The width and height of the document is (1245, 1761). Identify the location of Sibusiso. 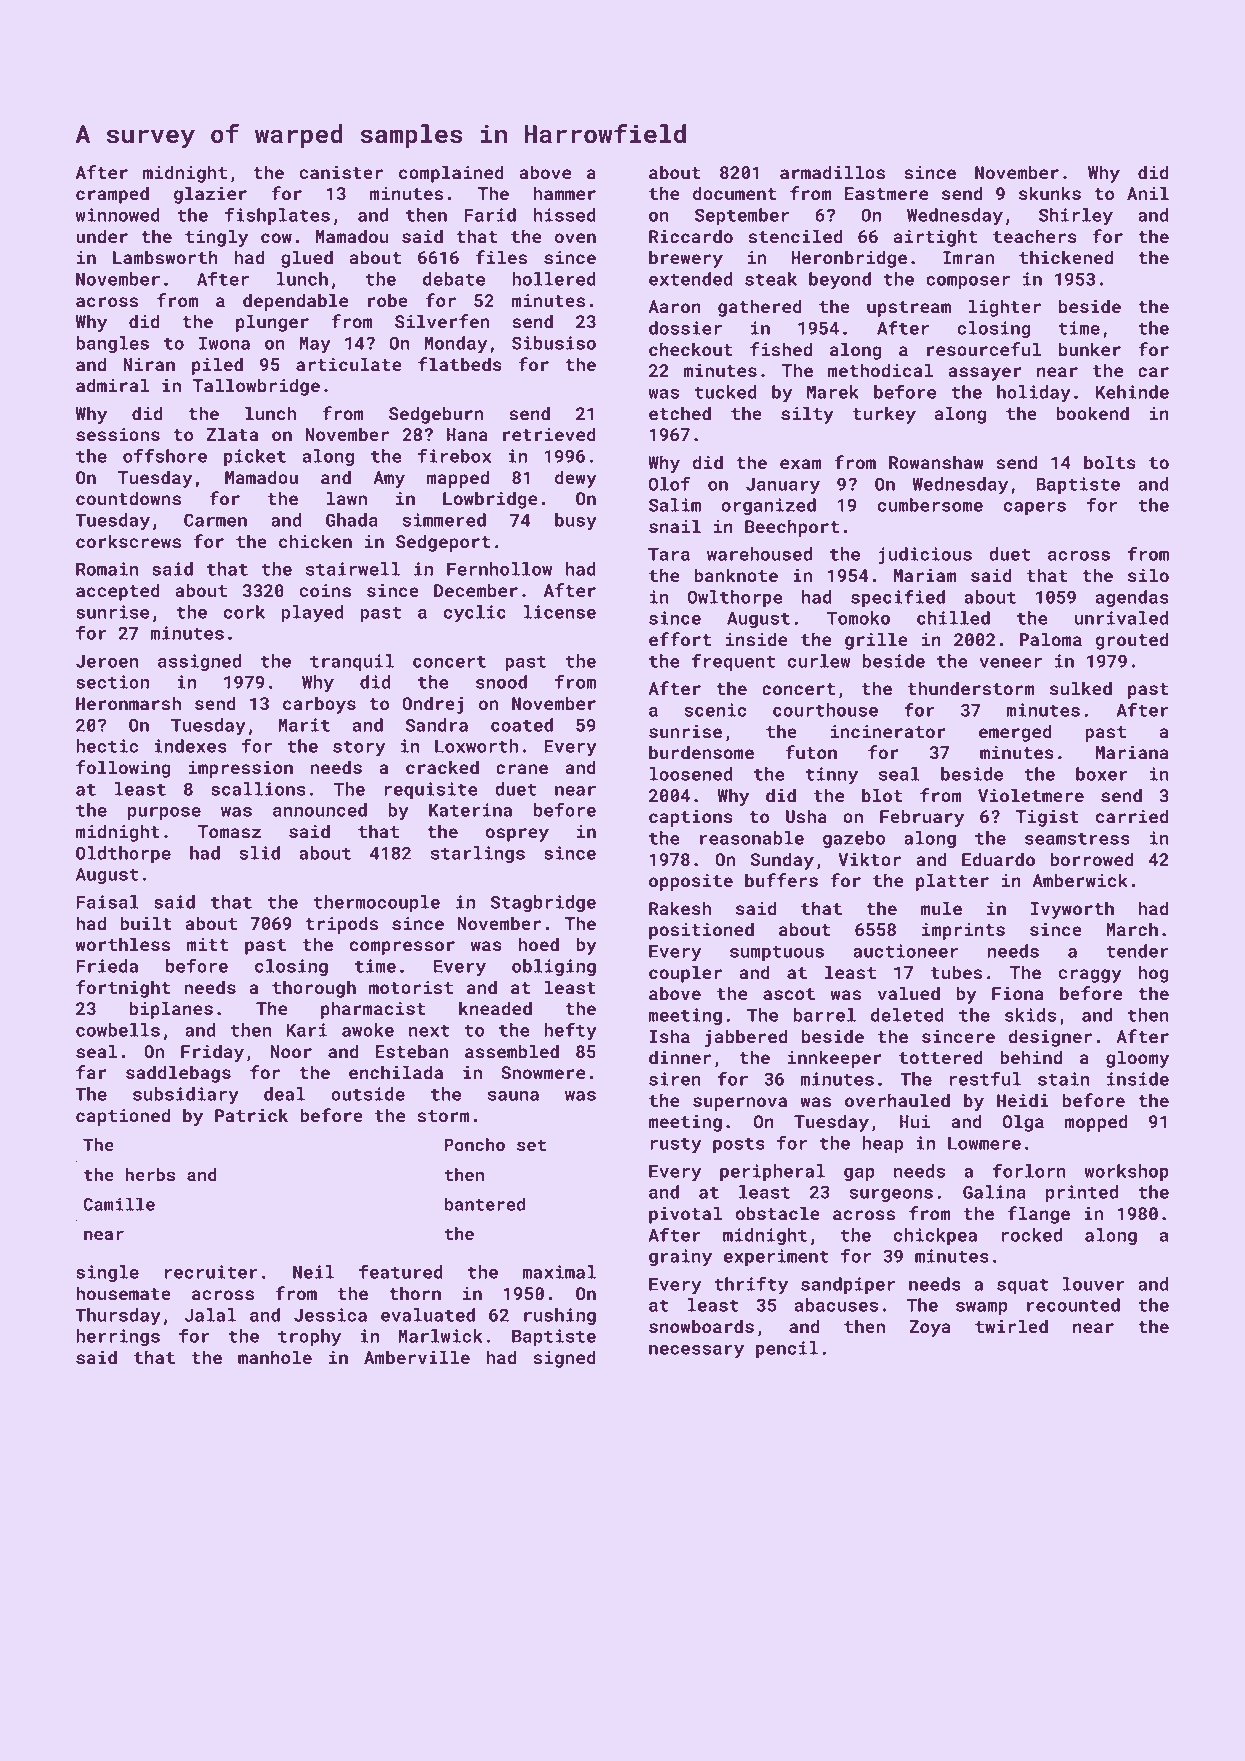
(554, 343).
